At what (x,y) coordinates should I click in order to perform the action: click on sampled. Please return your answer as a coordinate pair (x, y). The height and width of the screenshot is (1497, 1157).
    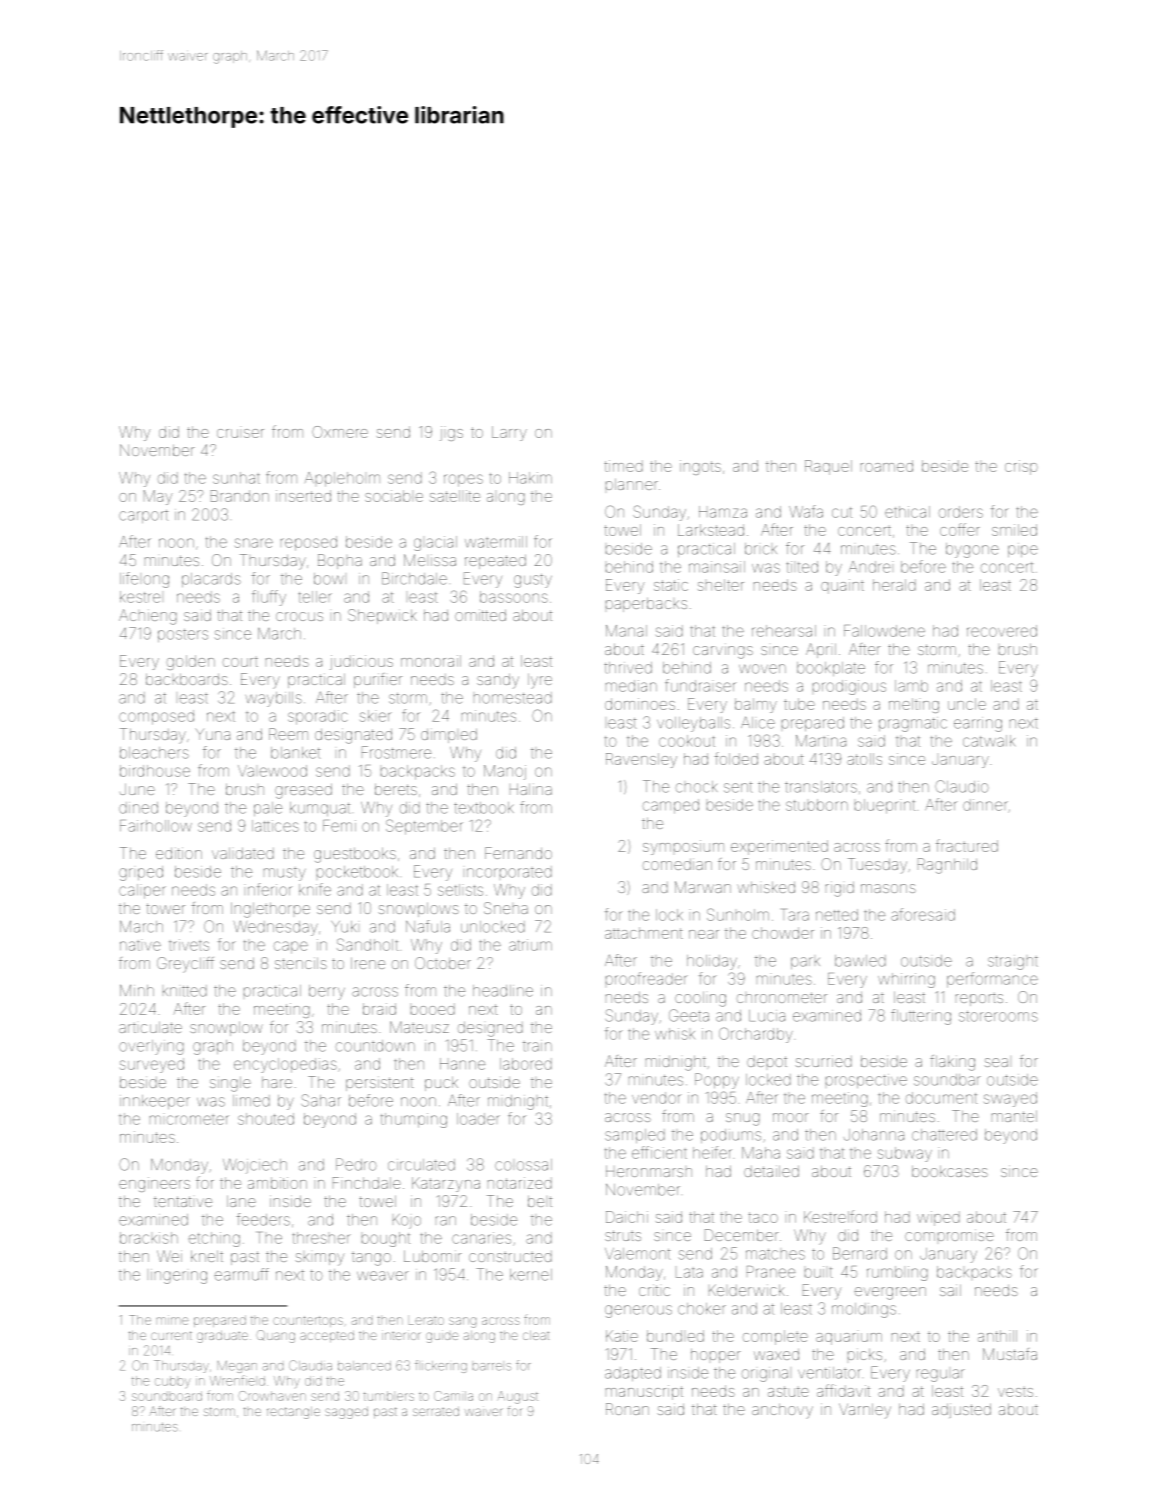
    Looking at the image, I should click on (635, 1136).
